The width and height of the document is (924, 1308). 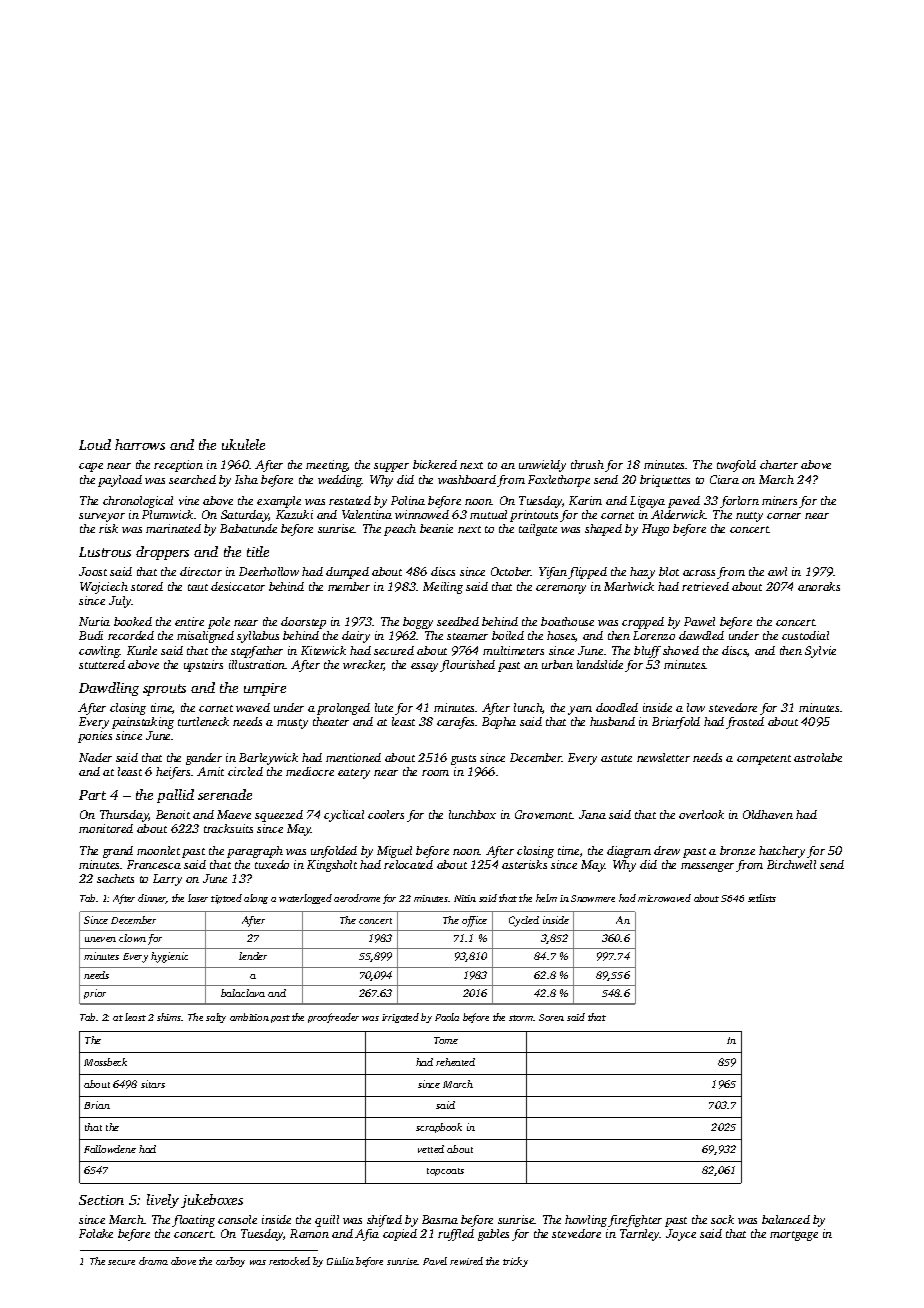 What do you see at coordinates (435, 1261) in the document?
I see `Pavel` at bounding box center [435, 1261].
